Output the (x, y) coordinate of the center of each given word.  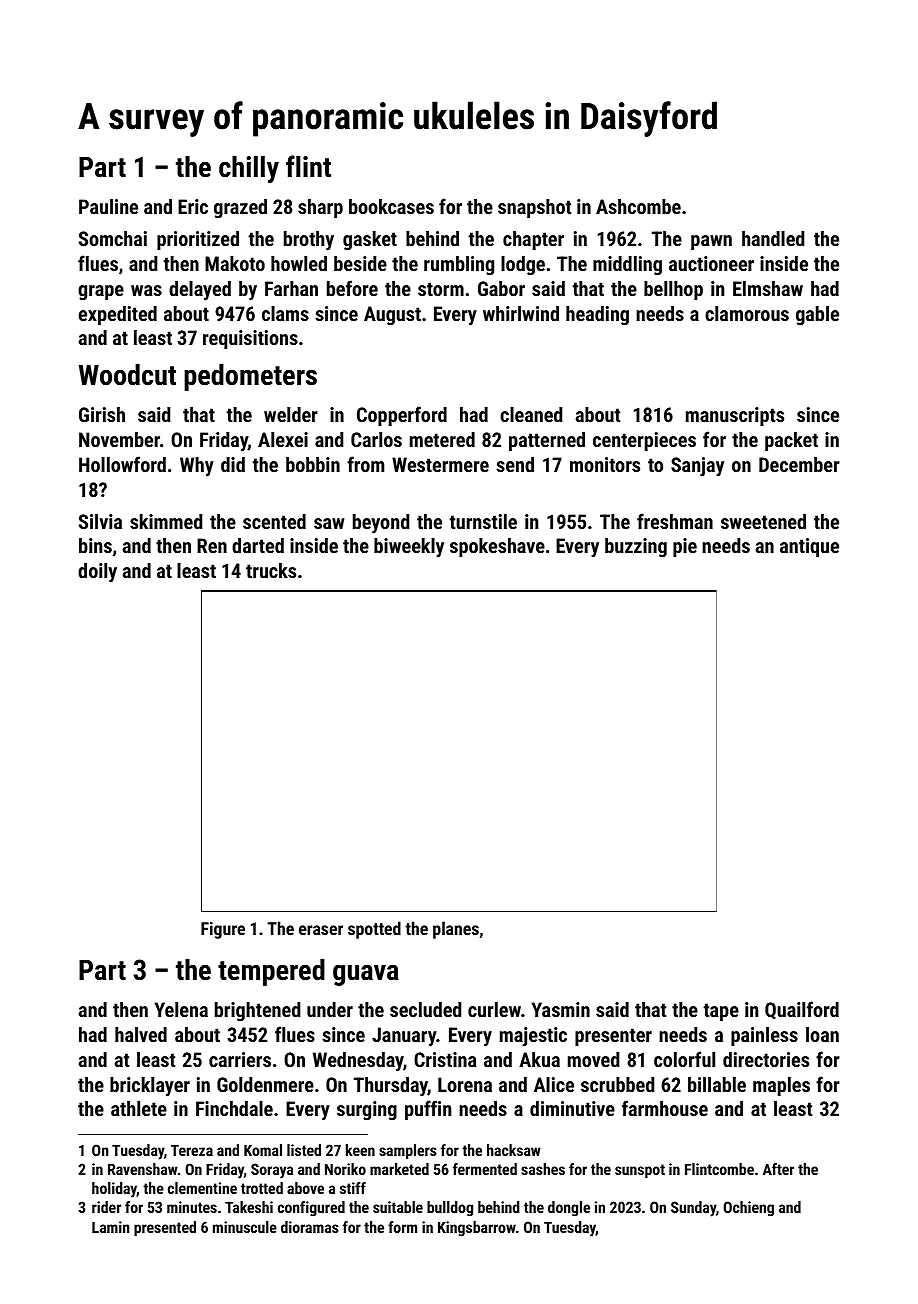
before (352, 288)
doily (97, 573)
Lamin (111, 1227)
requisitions (250, 339)
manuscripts (735, 416)
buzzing (636, 547)
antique (809, 547)
